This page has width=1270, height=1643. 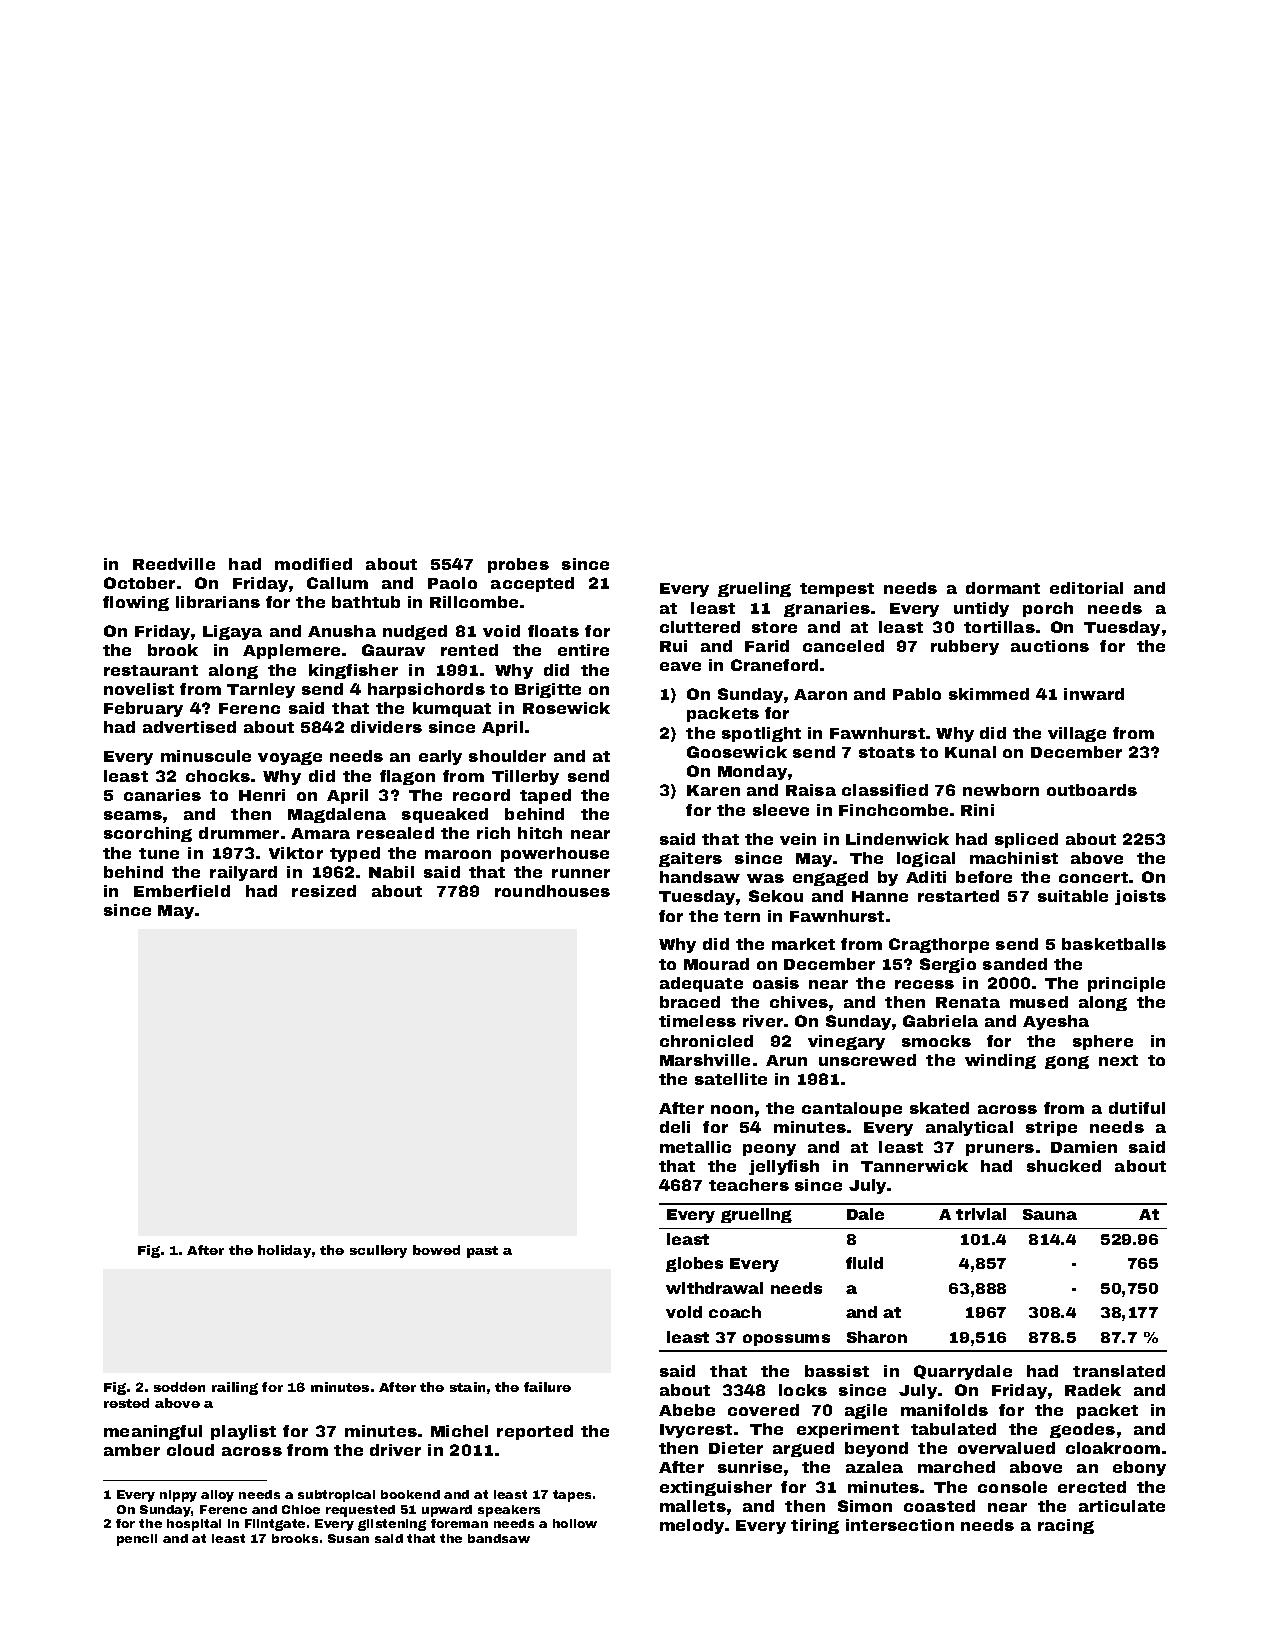 I want to click on cluttered, so click(x=700, y=627).
